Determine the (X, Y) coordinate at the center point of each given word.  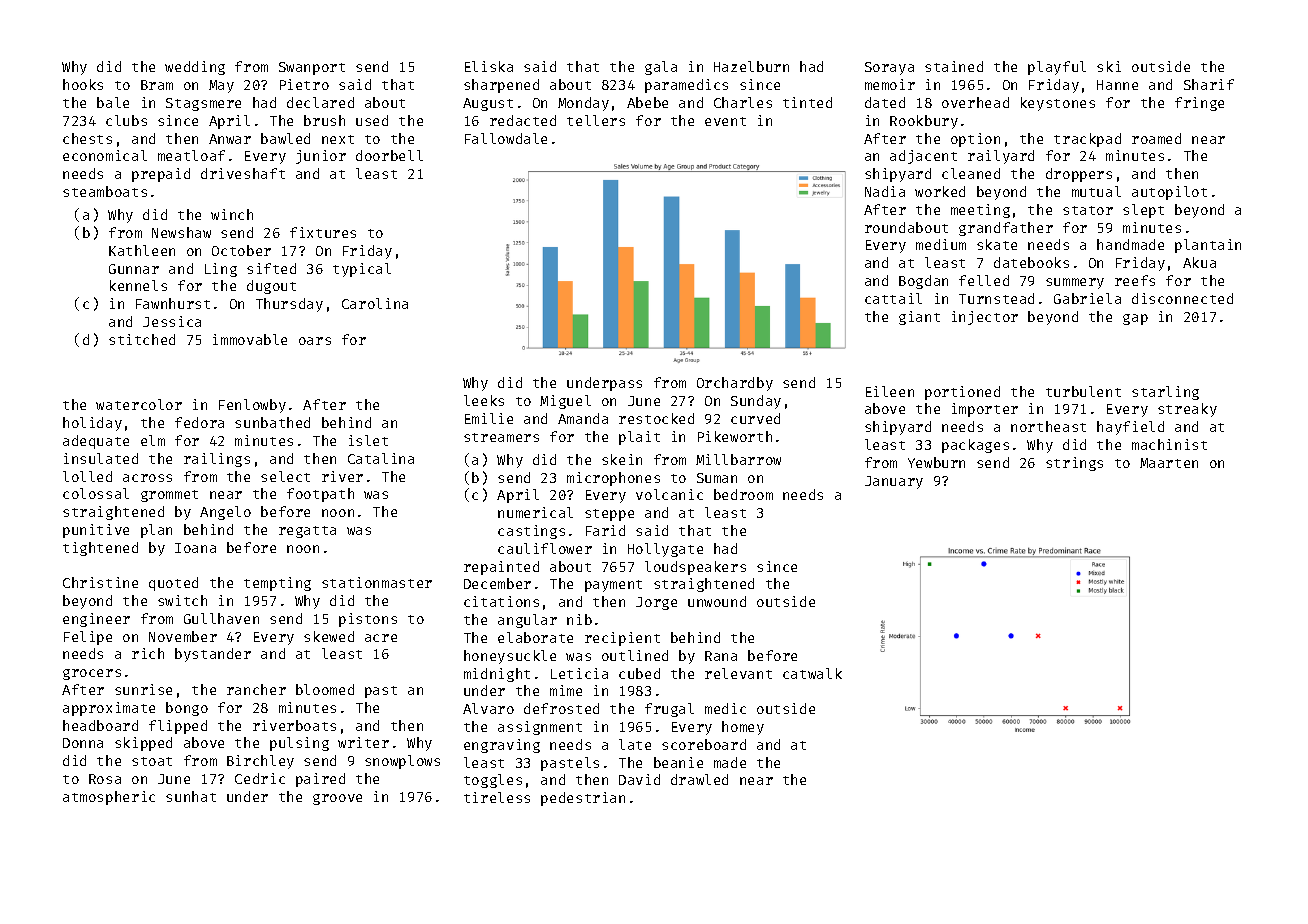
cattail (893, 298)
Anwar (230, 139)
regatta (307, 532)
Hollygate (665, 550)
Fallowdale (506, 138)
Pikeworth (735, 436)
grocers (92, 674)
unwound (717, 601)
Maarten (1169, 463)
